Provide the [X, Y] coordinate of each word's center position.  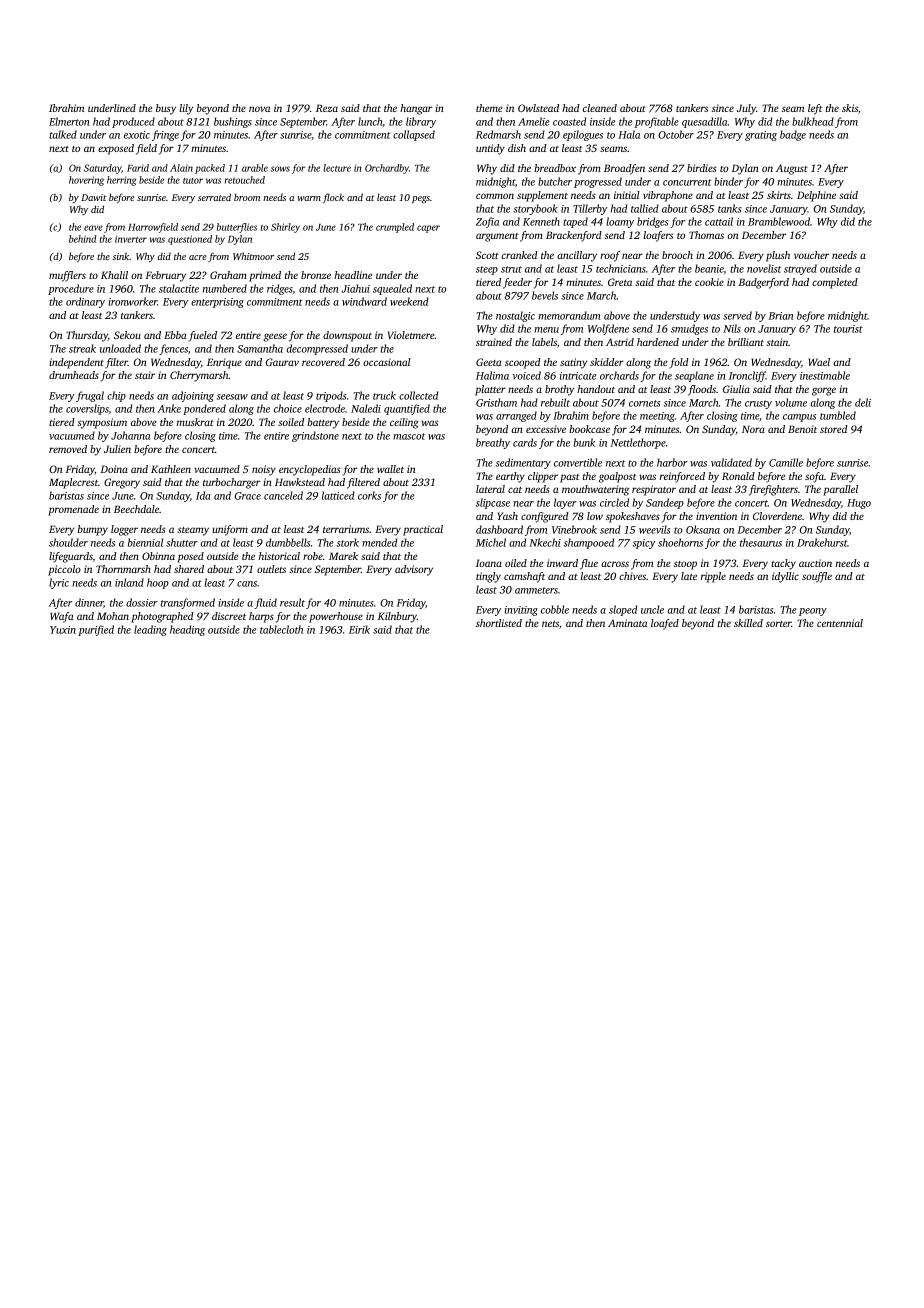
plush [778, 256]
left [815, 109]
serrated [214, 197]
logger [124, 530]
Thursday [87, 336]
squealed [392, 289]
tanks [730, 208]
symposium [102, 423]
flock [333, 198]
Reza [327, 108]
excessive [546, 429]
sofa [814, 477]
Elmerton [69, 121]
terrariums [346, 529]
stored [834, 429]
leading [150, 630]
